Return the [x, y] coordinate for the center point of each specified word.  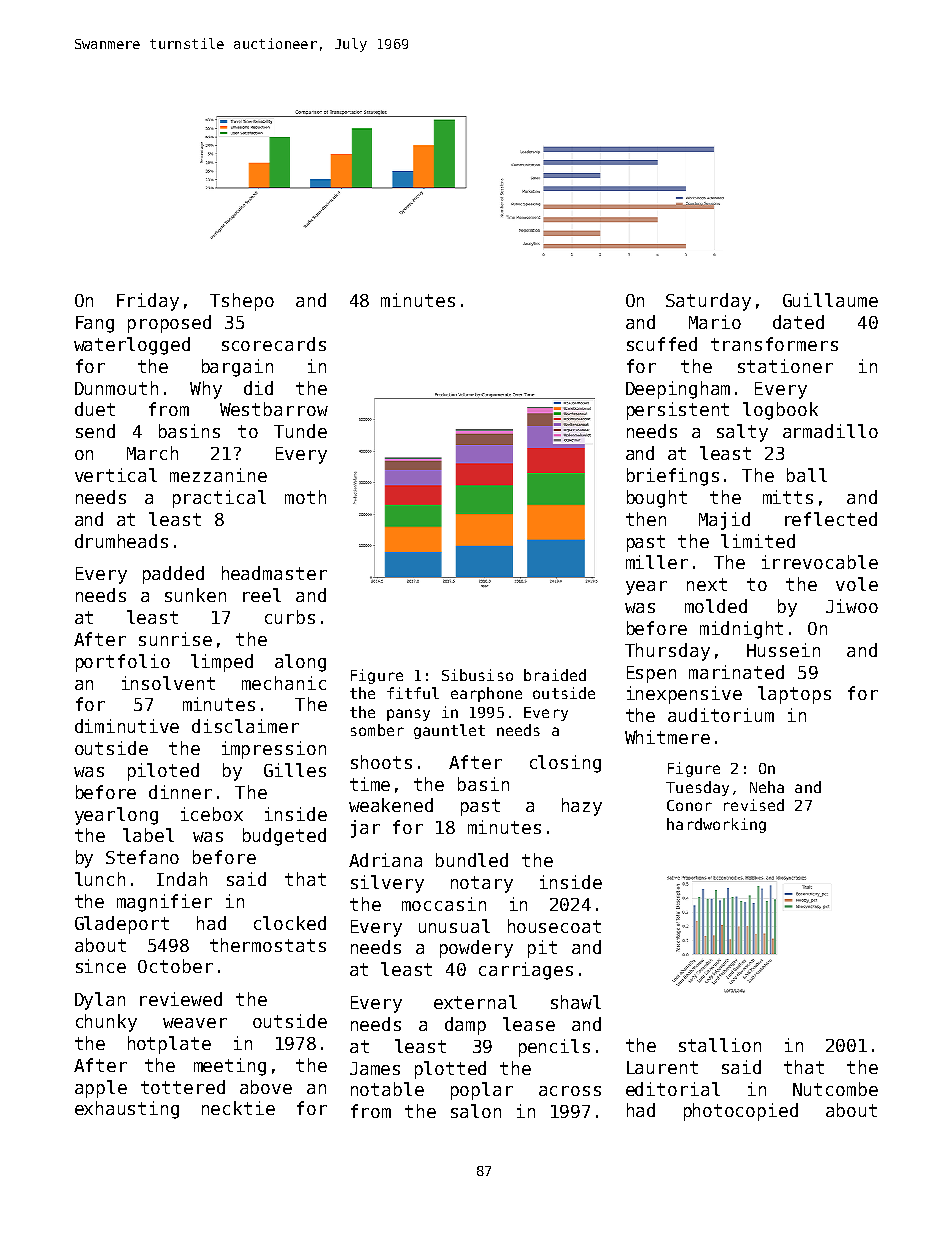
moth [305, 497]
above [266, 1087]
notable [387, 1089]
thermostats [268, 945]
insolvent [168, 683]
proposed [169, 324]
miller [657, 562]
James [375, 1068]
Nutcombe [835, 1089]
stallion [720, 1045]
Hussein [783, 650]
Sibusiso [477, 675]
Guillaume [830, 300]
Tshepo [242, 302]
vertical [116, 475]
